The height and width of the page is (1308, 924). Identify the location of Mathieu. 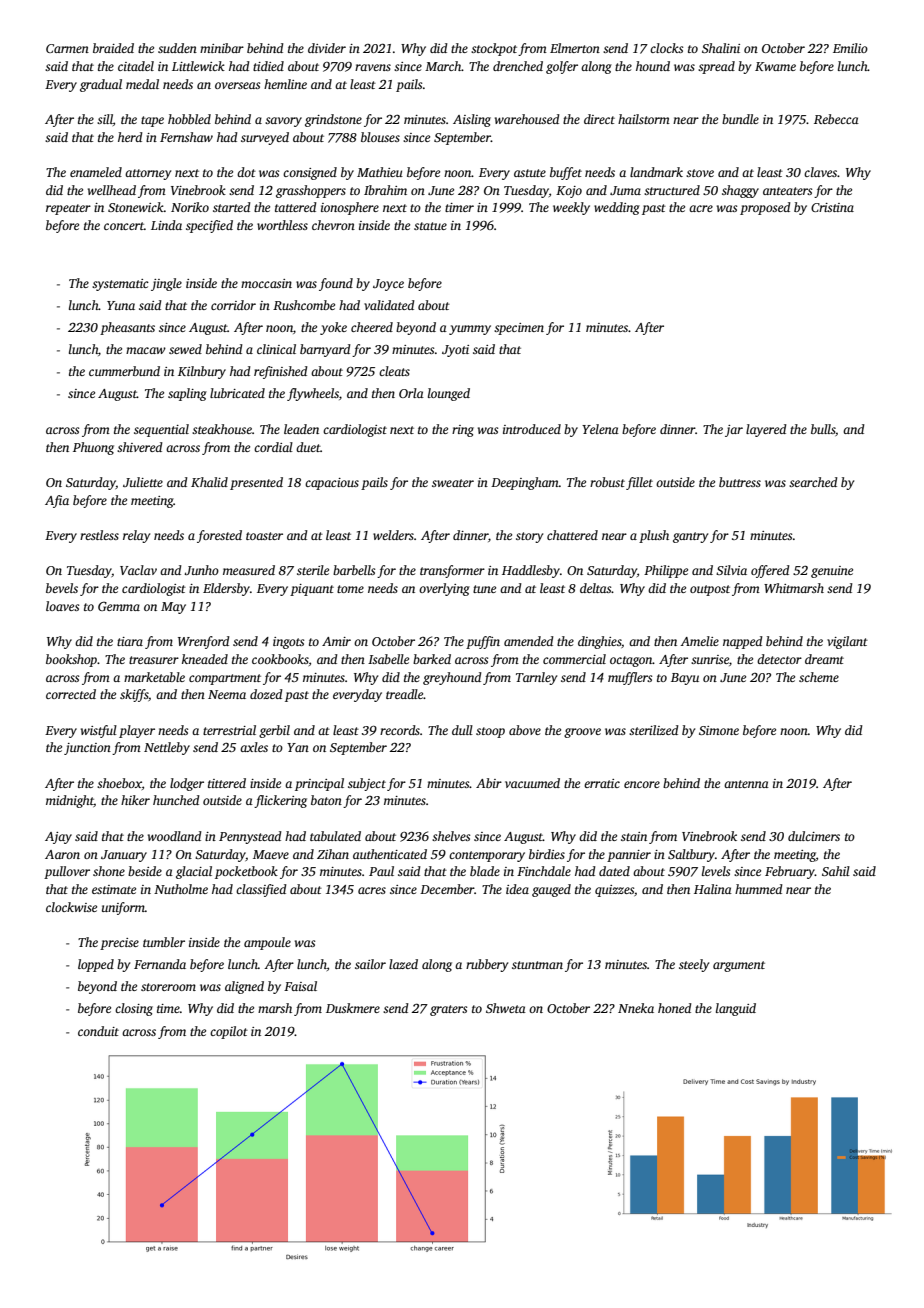
(380, 172).
